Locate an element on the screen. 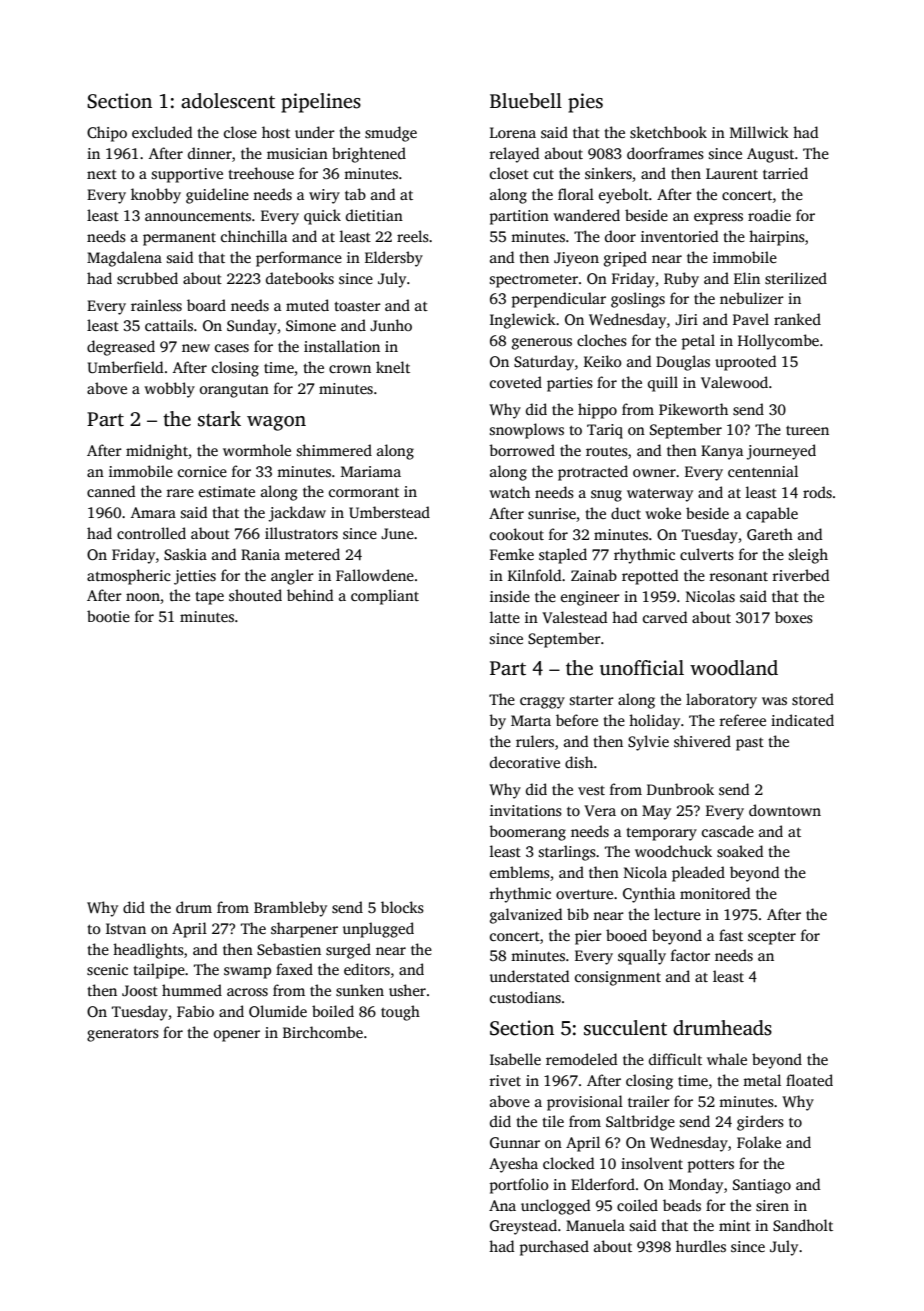  reels is located at coordinates (413, 236).
